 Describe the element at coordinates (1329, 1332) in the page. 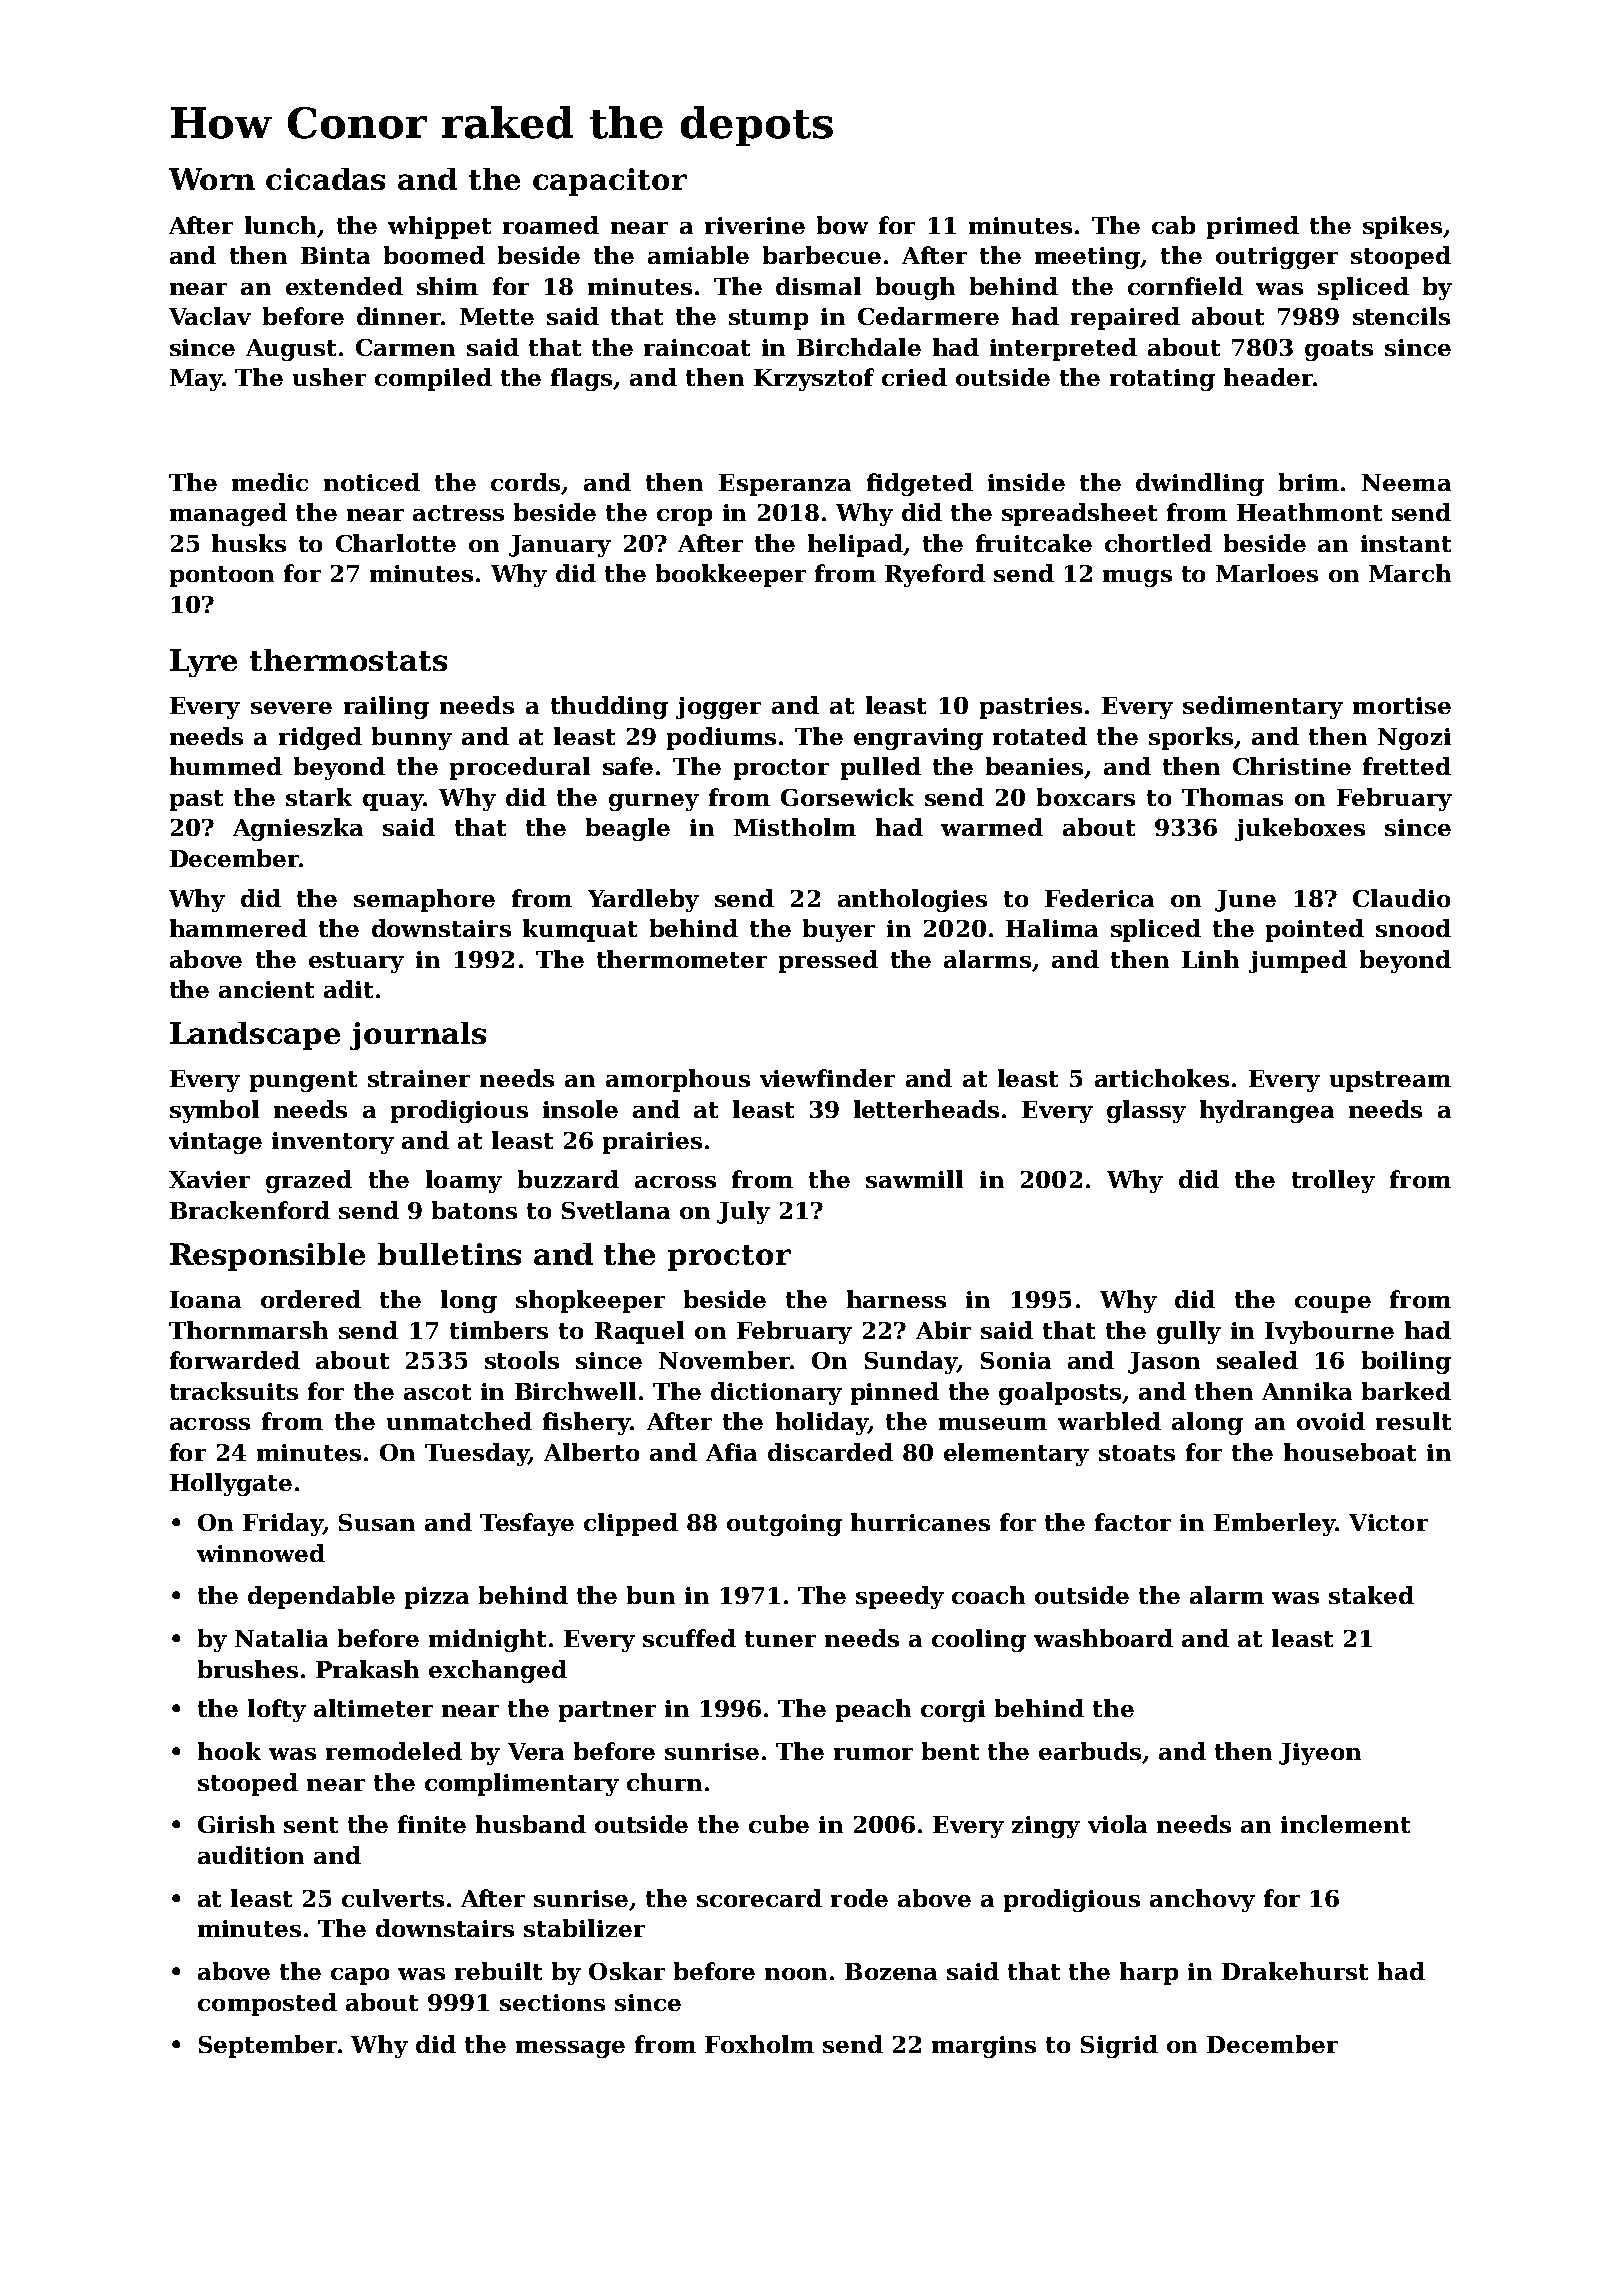

I see `Ivybourne` at that location.
